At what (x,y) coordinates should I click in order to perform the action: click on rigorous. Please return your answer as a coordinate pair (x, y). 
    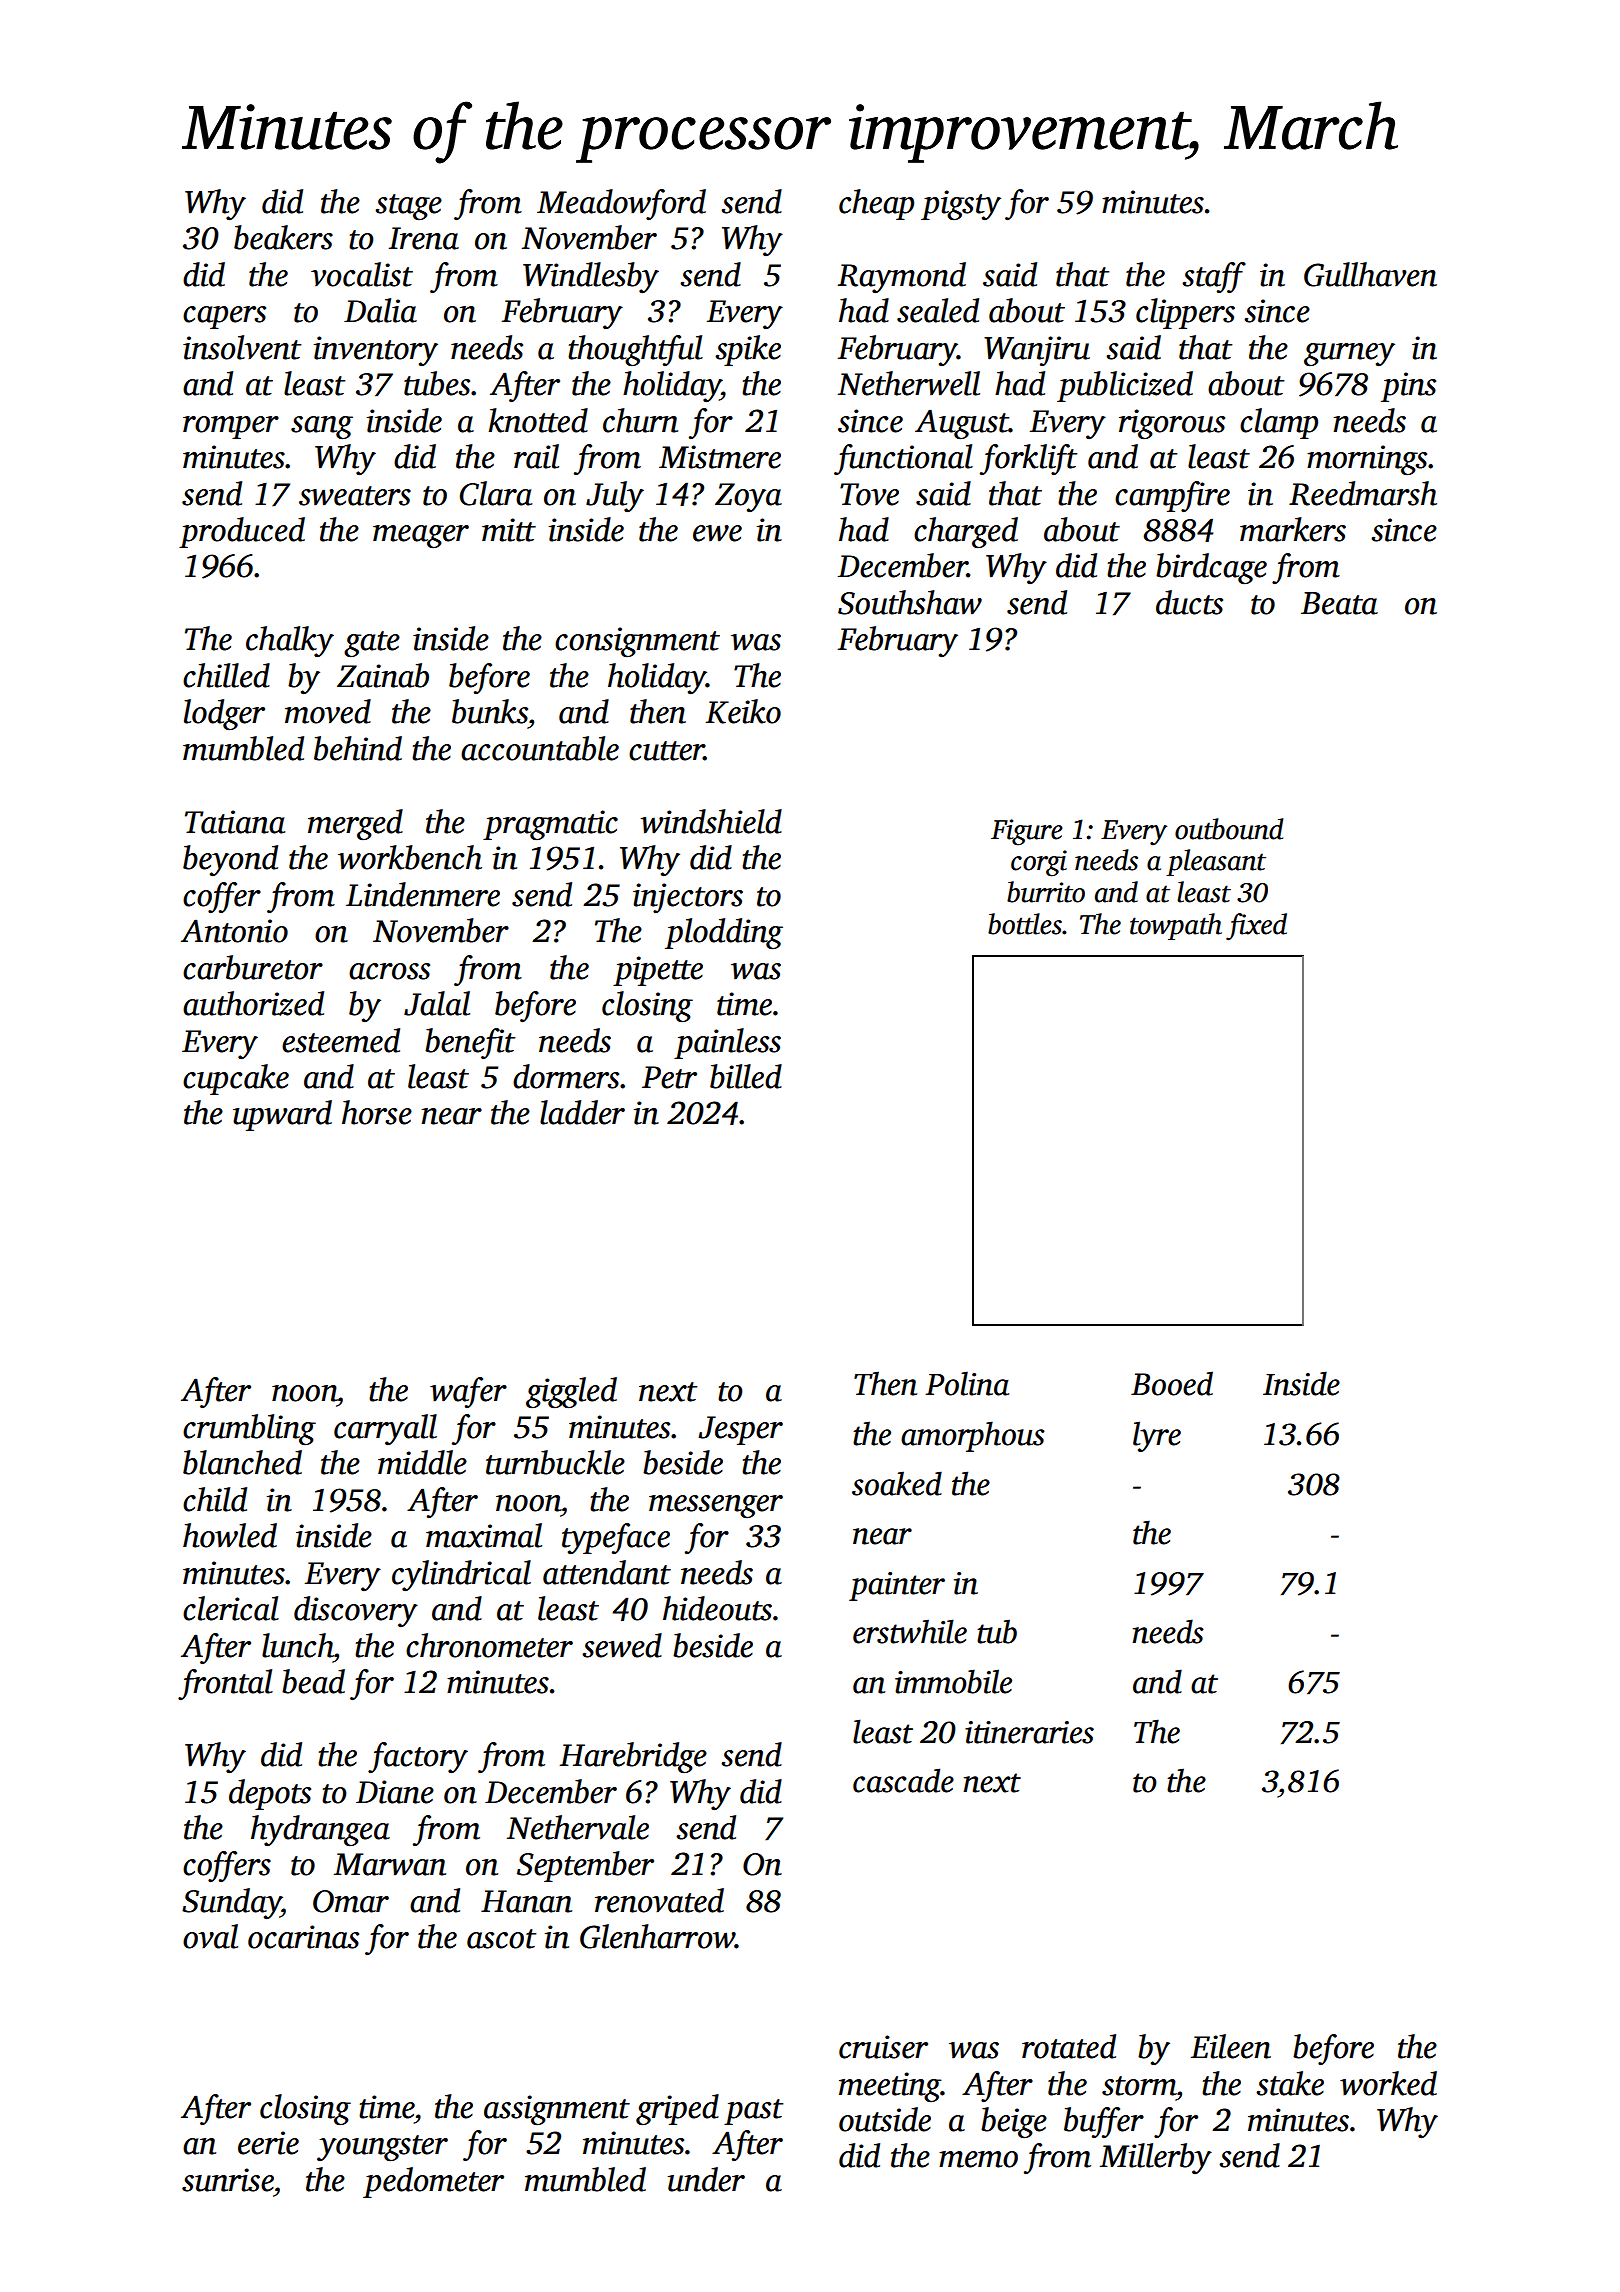
    Looking at the image, I should click on (1172, 424).
